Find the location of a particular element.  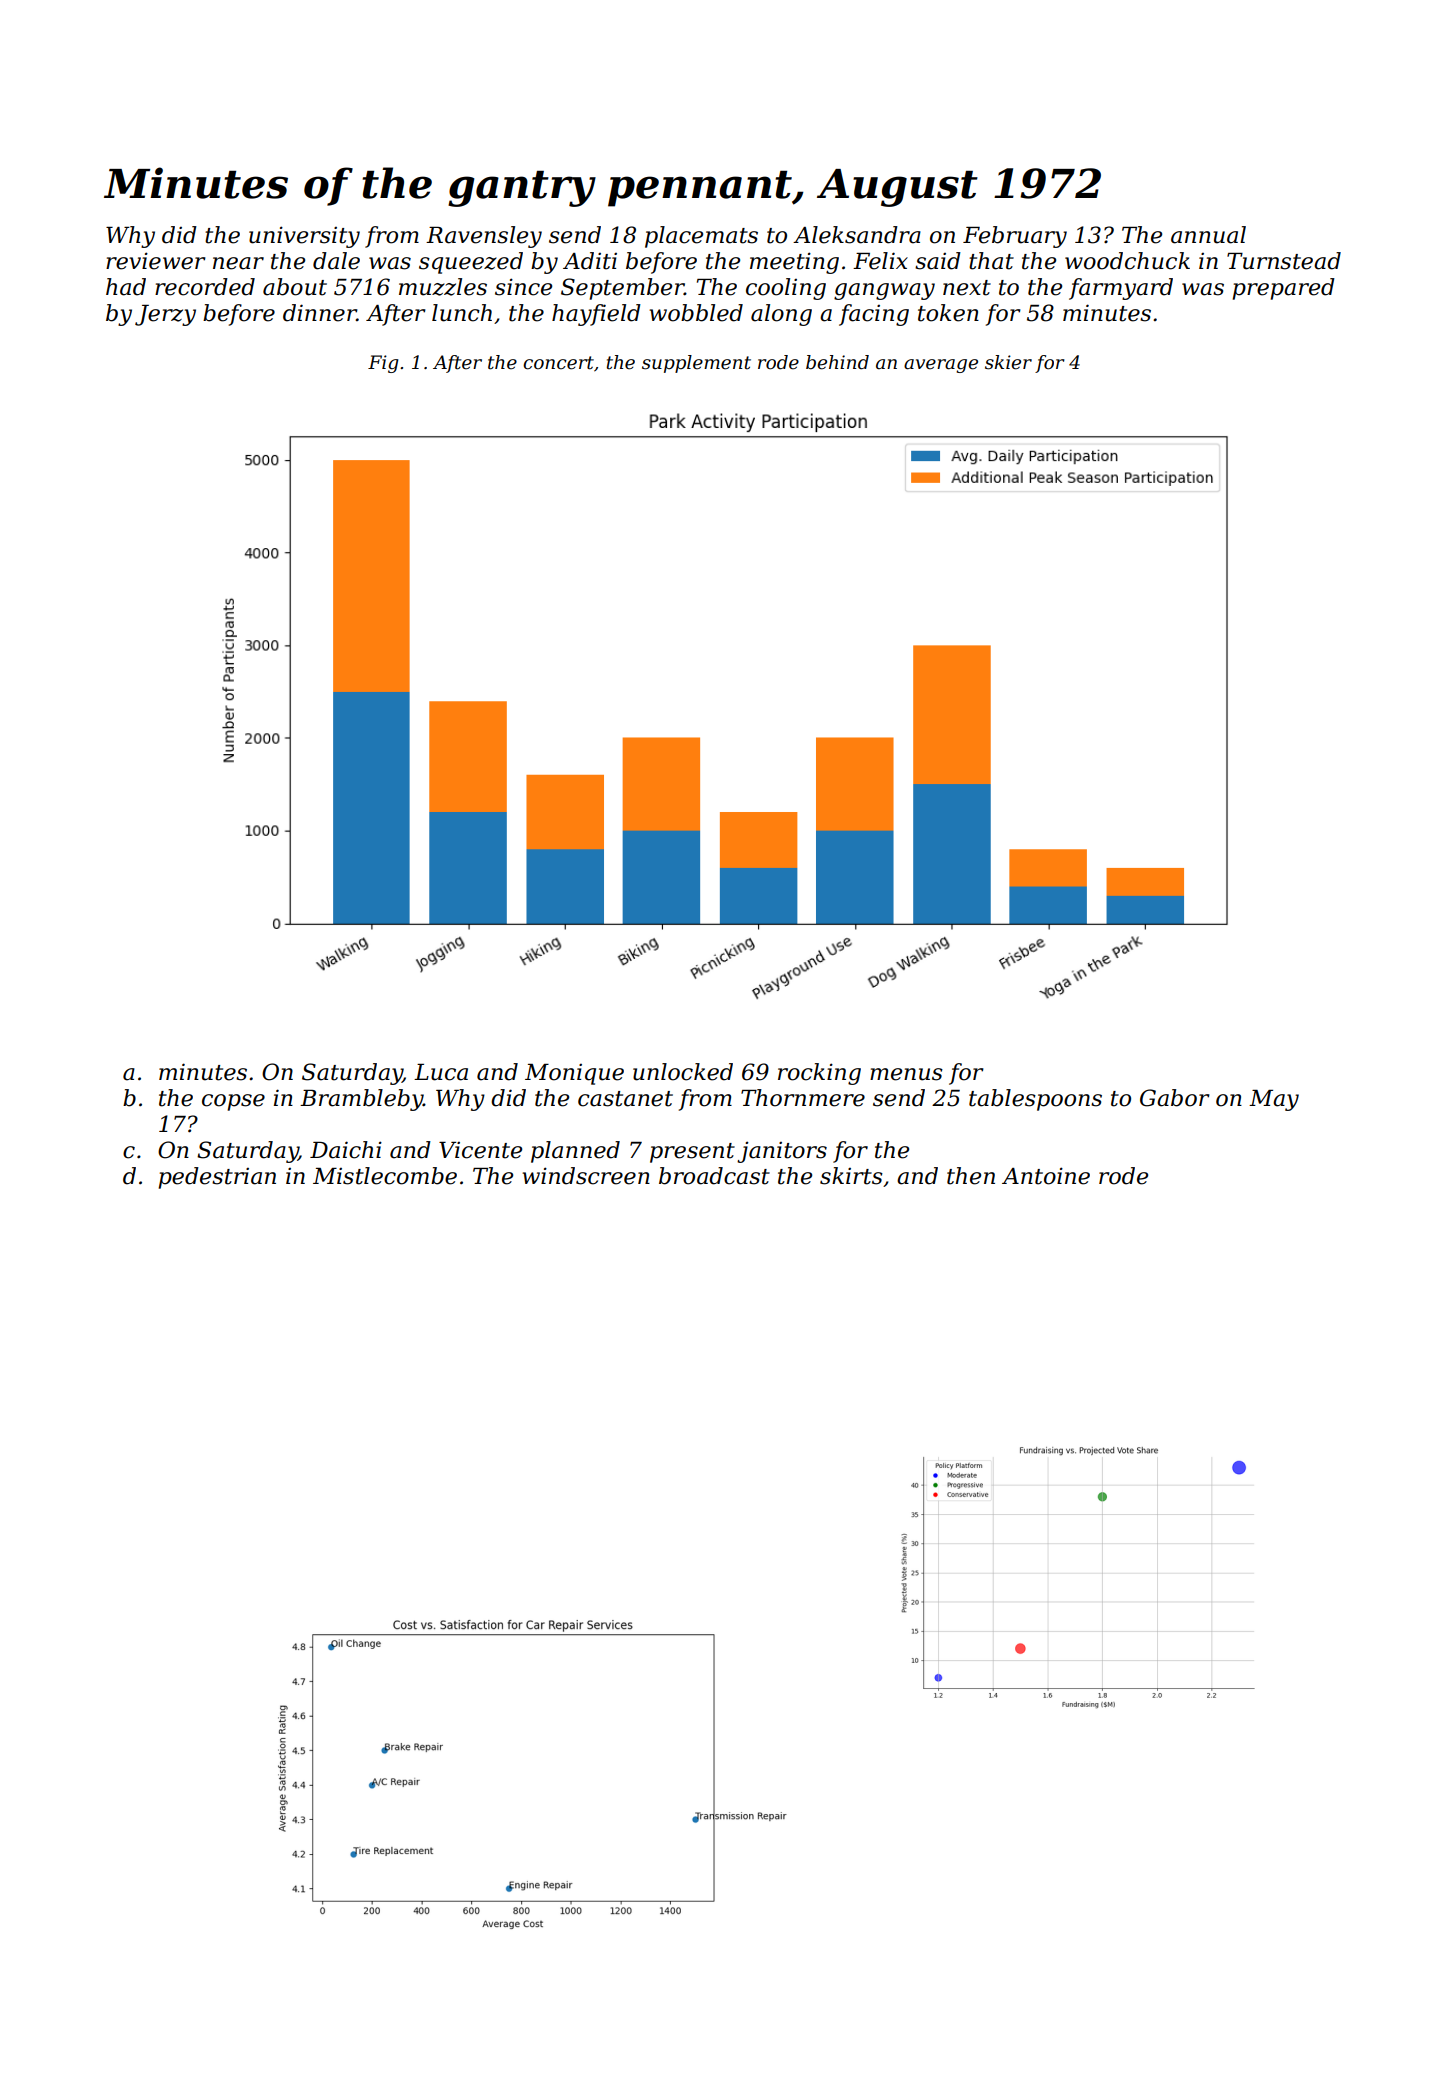

Luca is located at coordinates (441, 1072).
